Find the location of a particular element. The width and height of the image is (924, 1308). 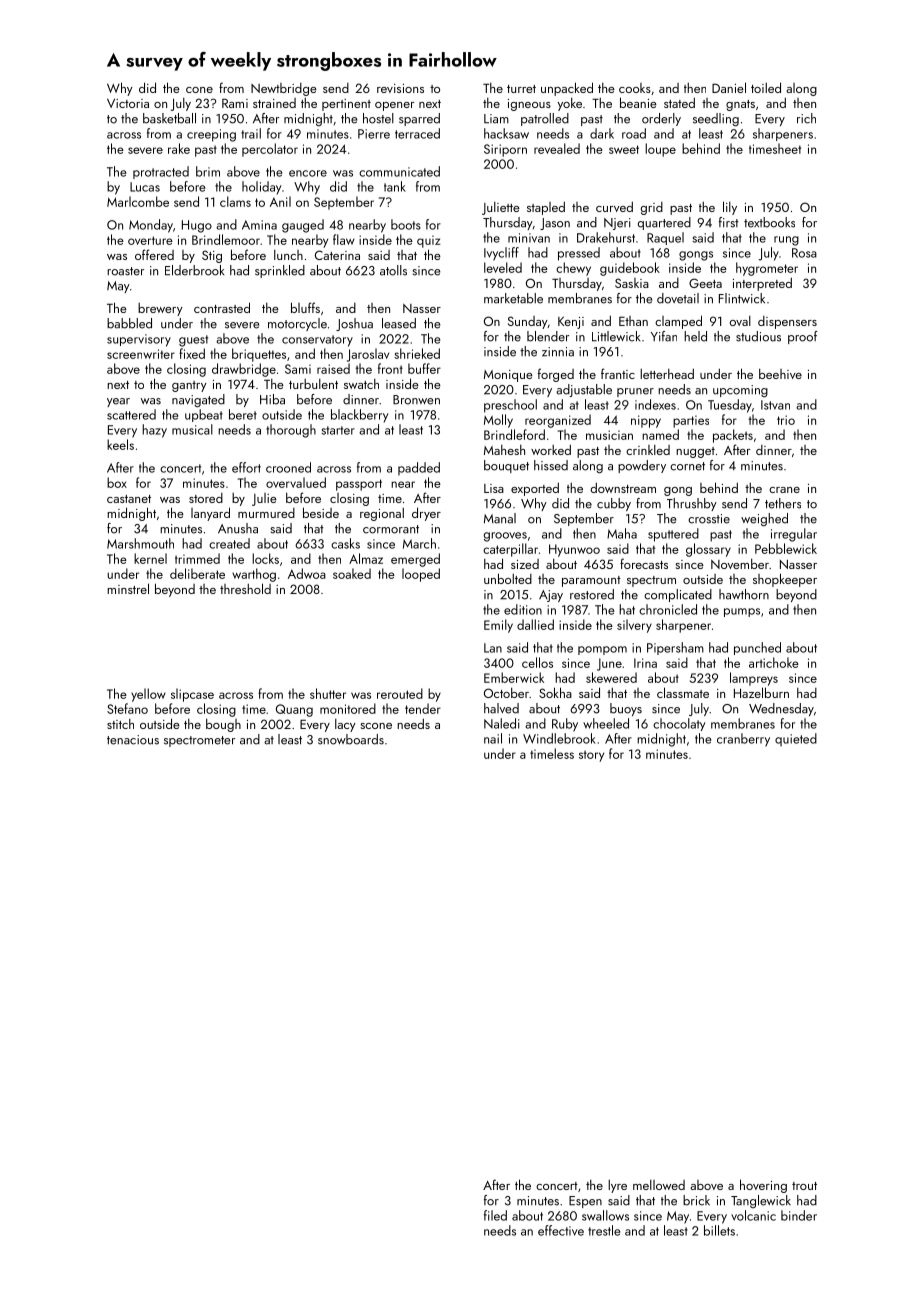

grid is located at coordinates (652, 208).
